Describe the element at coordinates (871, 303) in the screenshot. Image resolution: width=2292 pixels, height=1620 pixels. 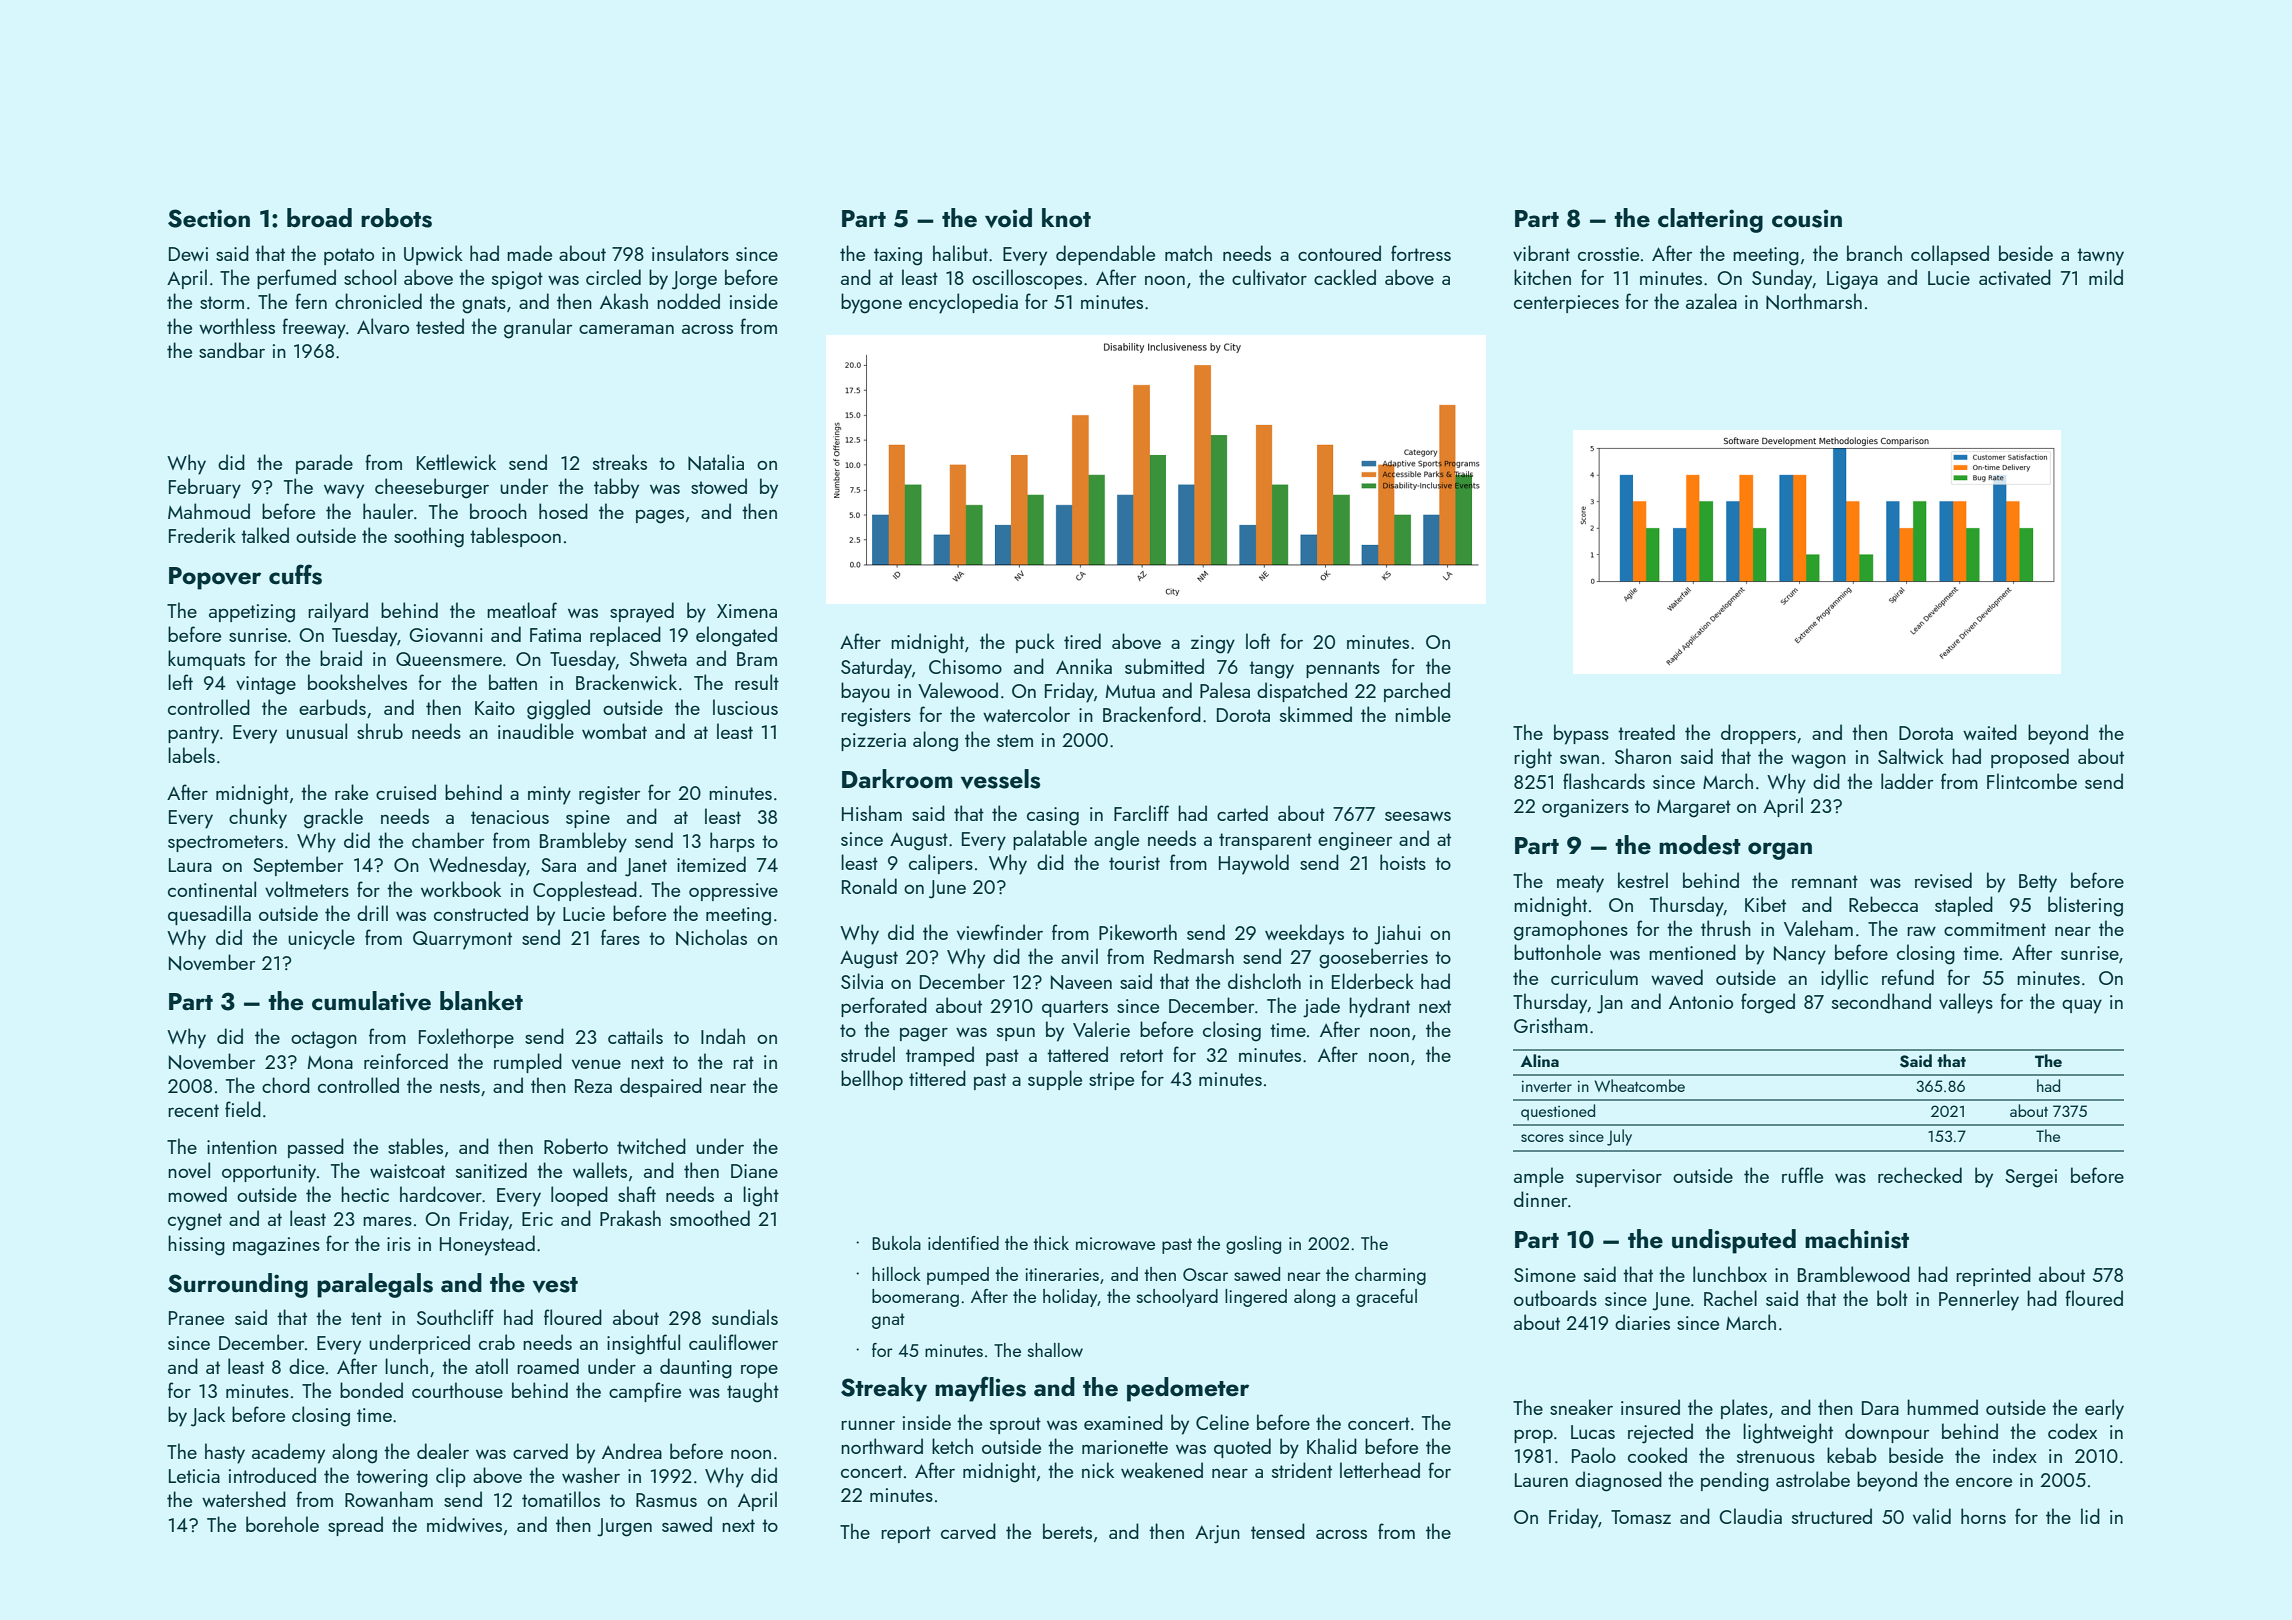
I see `bygone` at that location.
